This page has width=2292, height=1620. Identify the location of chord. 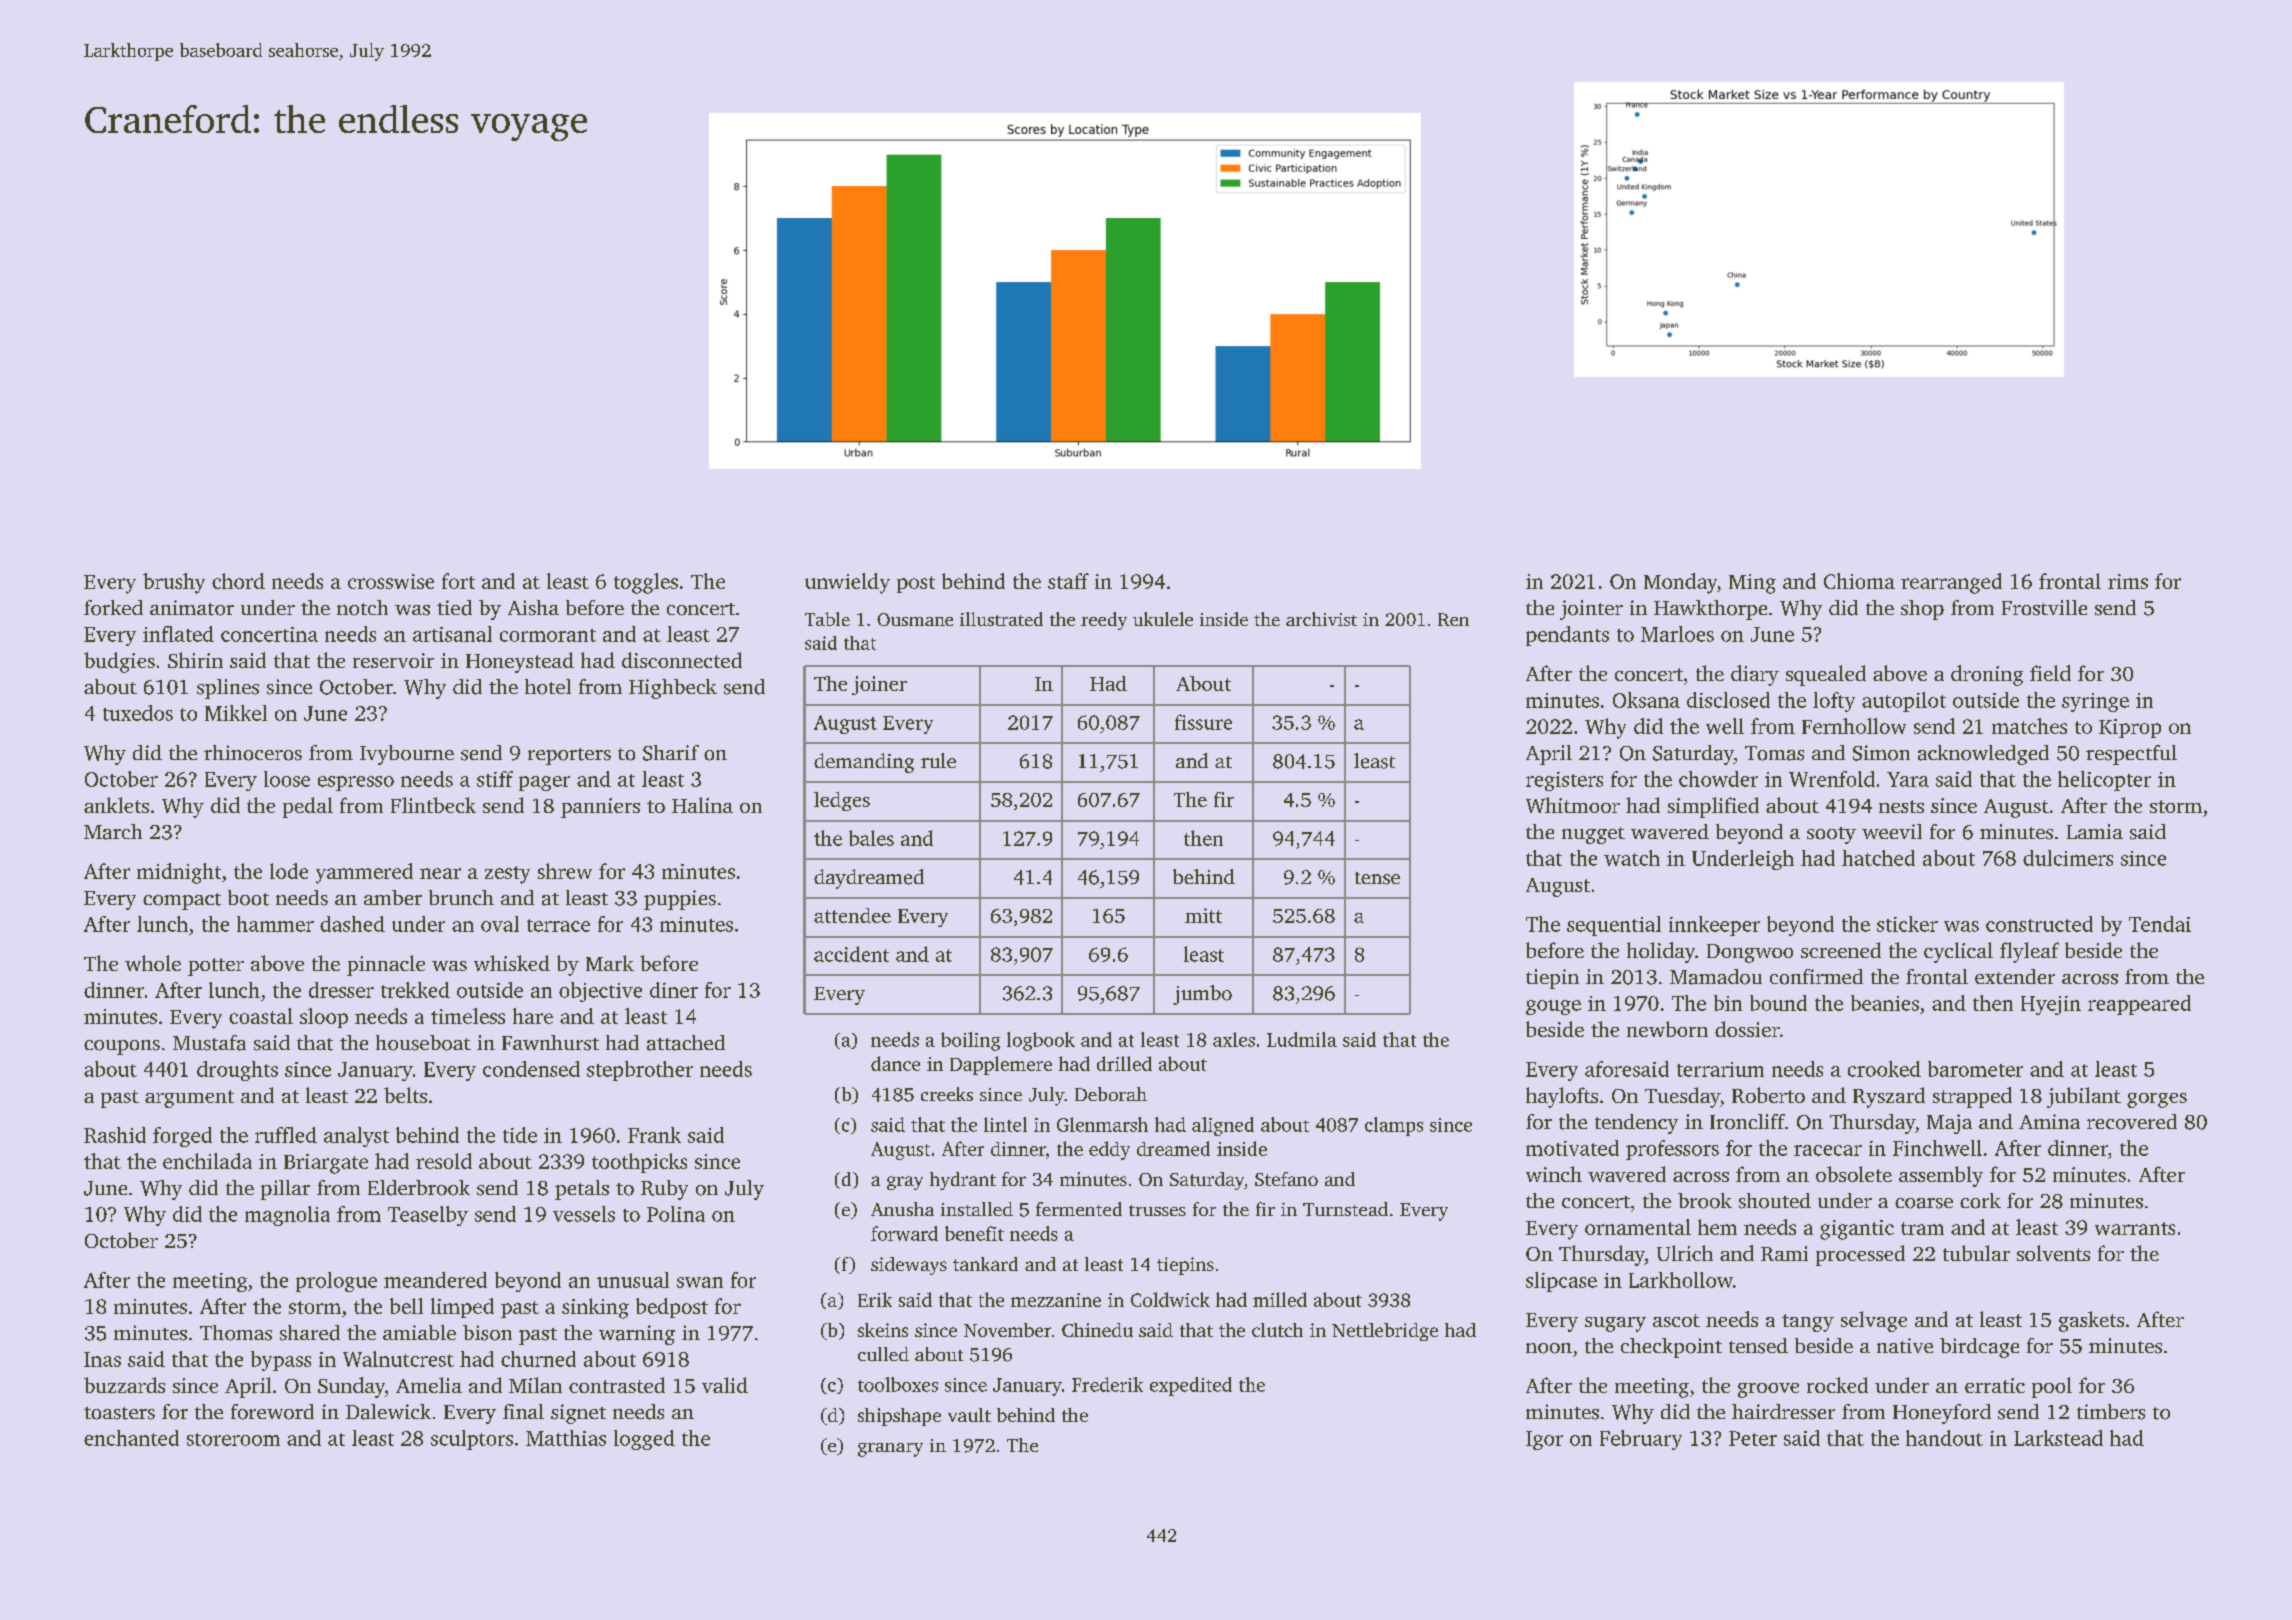
(238, 581).
